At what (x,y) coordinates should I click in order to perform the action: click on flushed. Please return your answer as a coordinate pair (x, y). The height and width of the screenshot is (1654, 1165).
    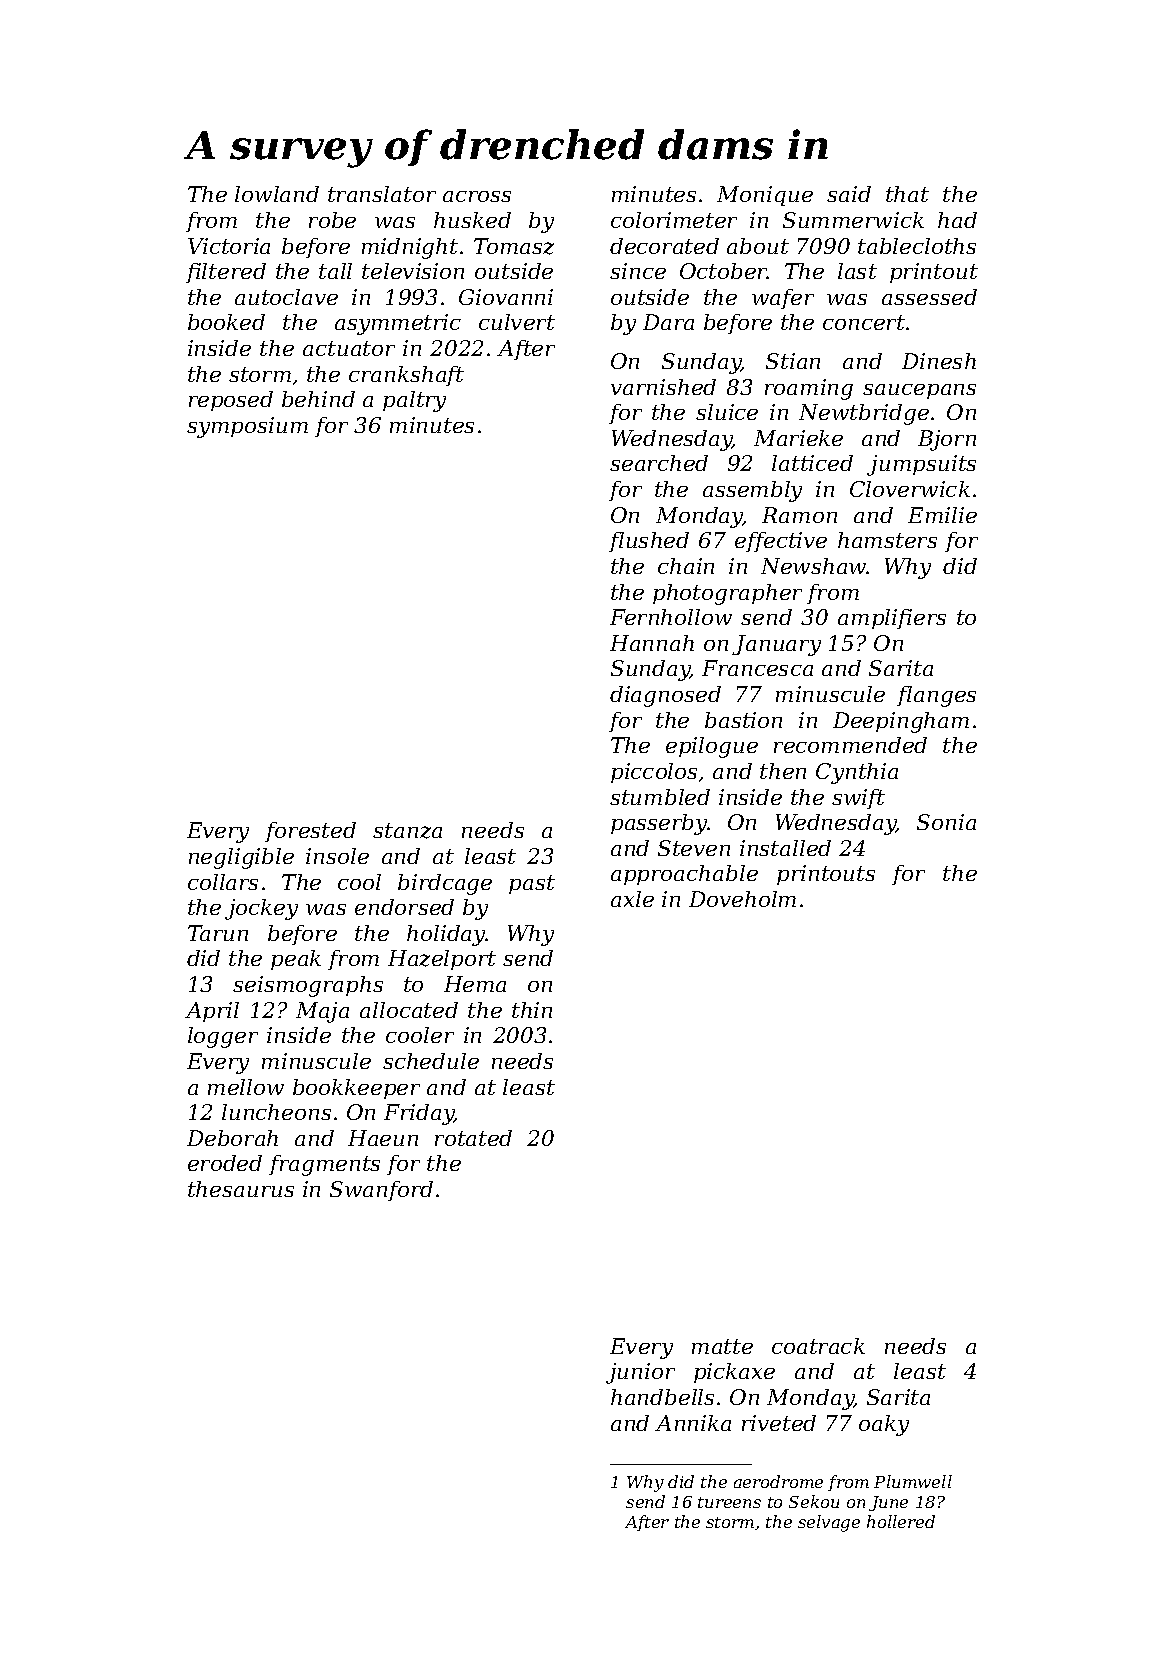
    Looking at the image, I should click on (649, 542).
